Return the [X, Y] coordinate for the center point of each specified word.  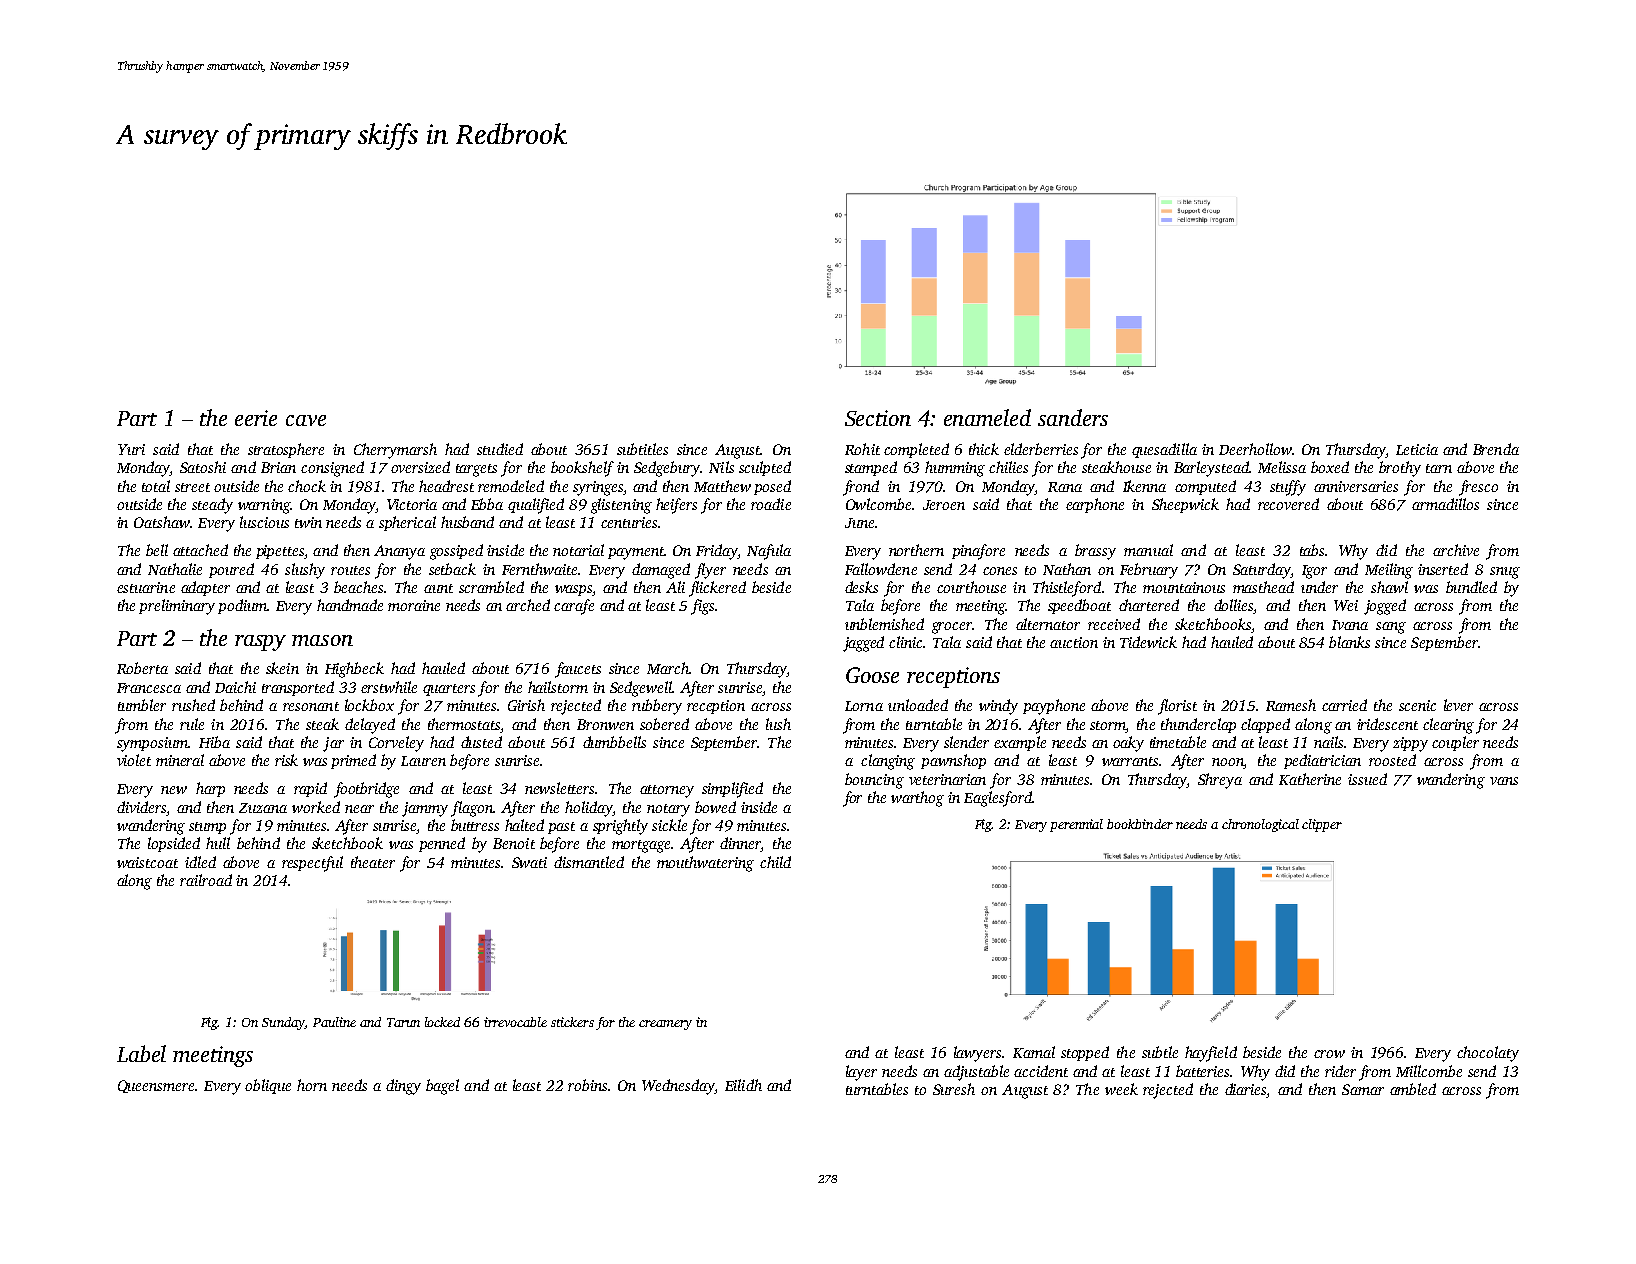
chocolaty [1488, 1054]
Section [878, 418]
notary [668, 810]
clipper [1322, 825]
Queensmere [156, 1086]
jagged [863, 644]
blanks [1349, 642]
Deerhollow [1255, 449]
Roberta [142, 668]
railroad [206, 880]
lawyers [977, 1054]
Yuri [131, 449]
